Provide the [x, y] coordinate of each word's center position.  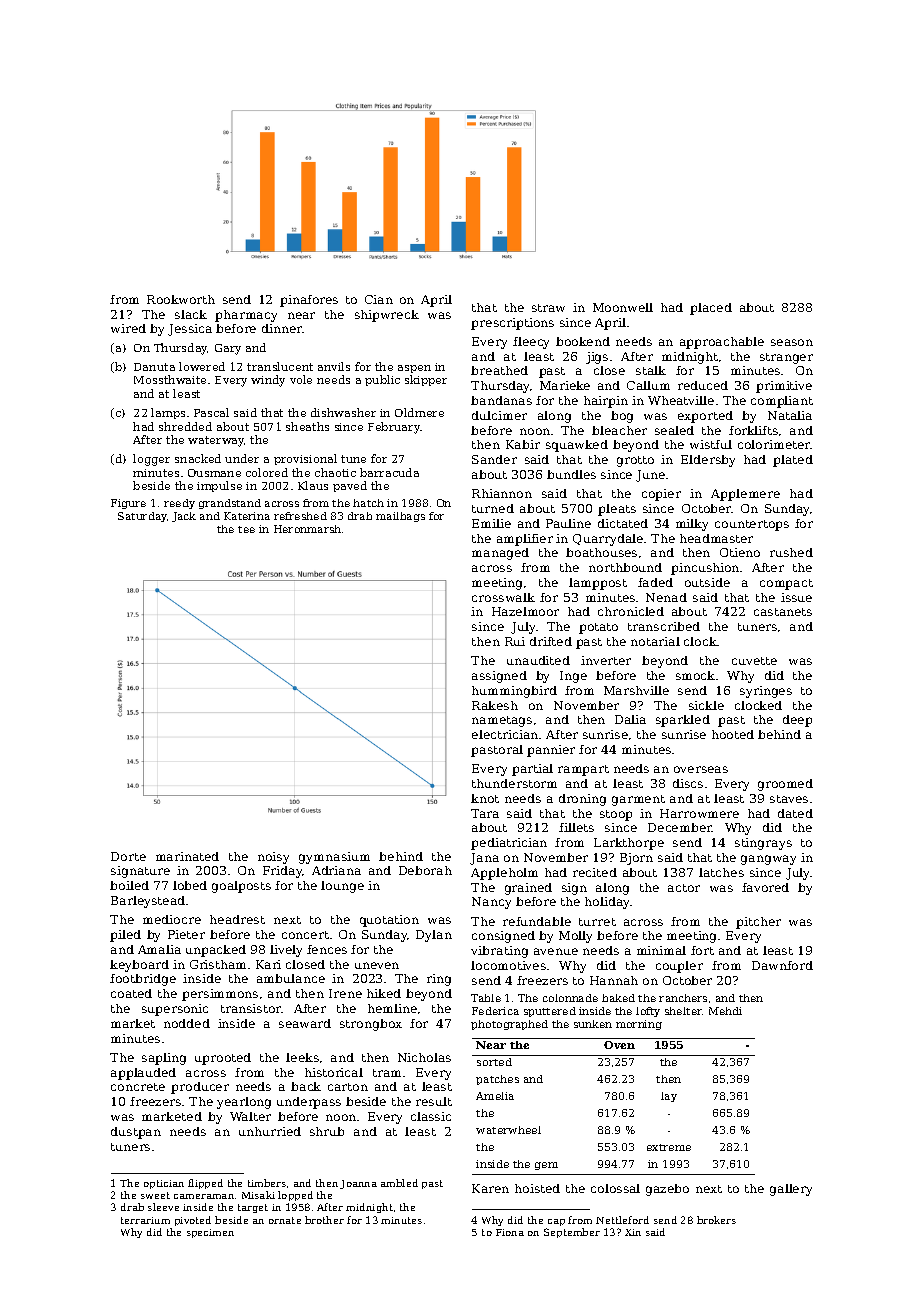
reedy [179, 504]
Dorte [128, 856]
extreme [669, 1147]
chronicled [631, 611]
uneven [377, 965]
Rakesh [495, 705]
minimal [661, 950]
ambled [399, 1183]
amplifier [525, 540]
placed [711, 309]
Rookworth [181, 299]
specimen [210, 1233]
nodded [187, 1023]
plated [793, 461]
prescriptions [512, 324]
